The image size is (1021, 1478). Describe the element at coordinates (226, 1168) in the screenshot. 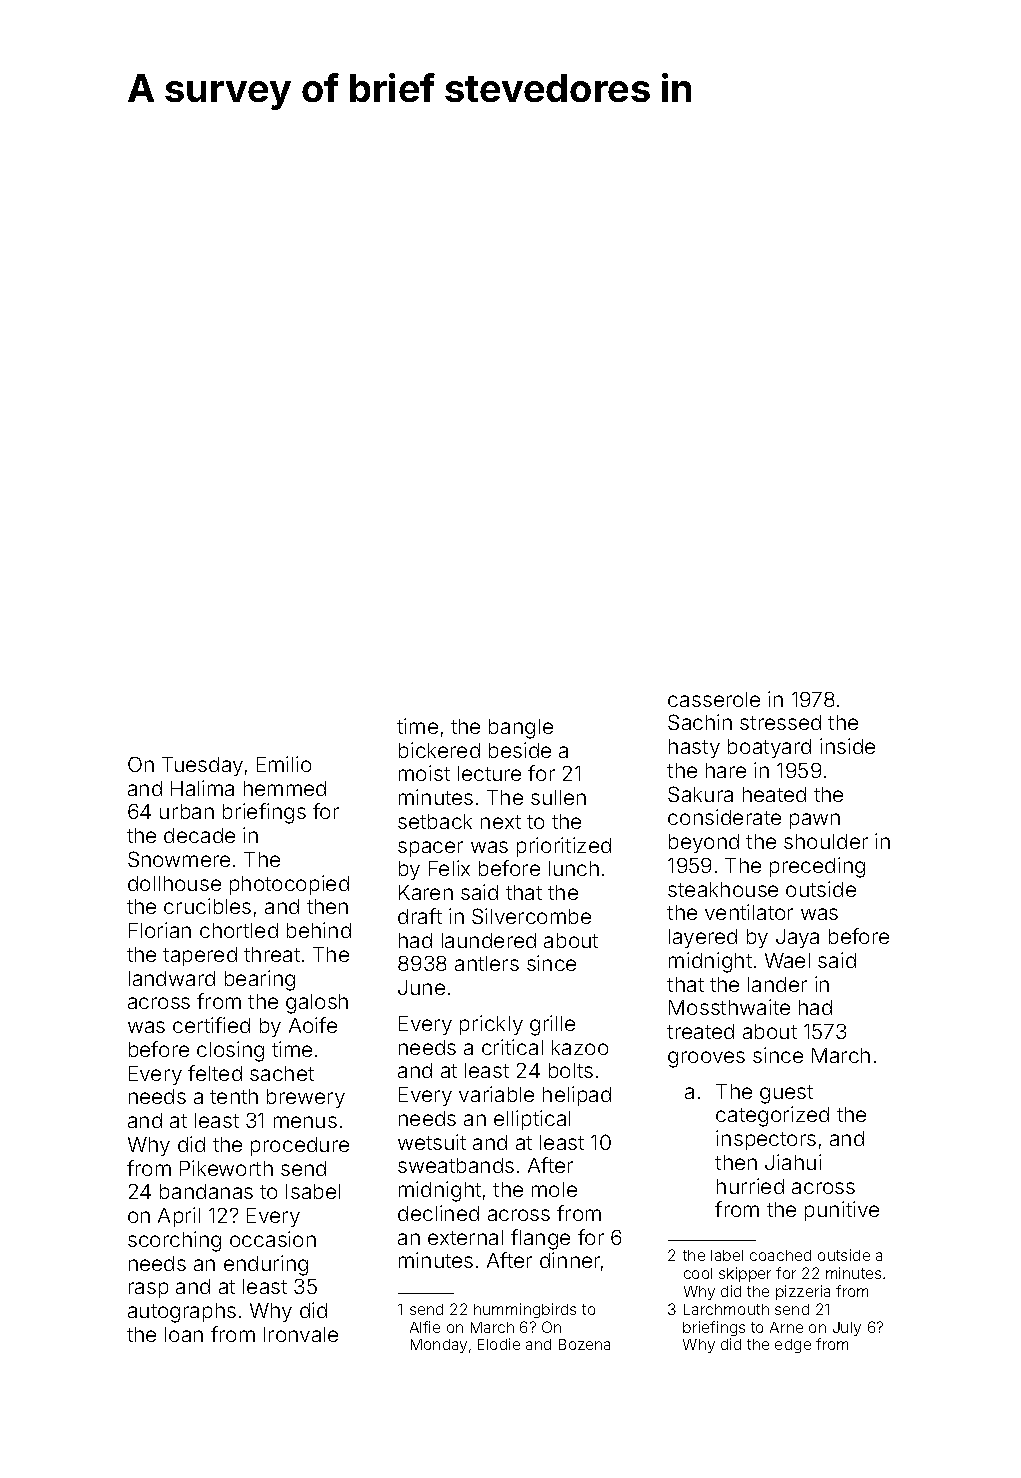

I see `Pikeworth` at that location.
